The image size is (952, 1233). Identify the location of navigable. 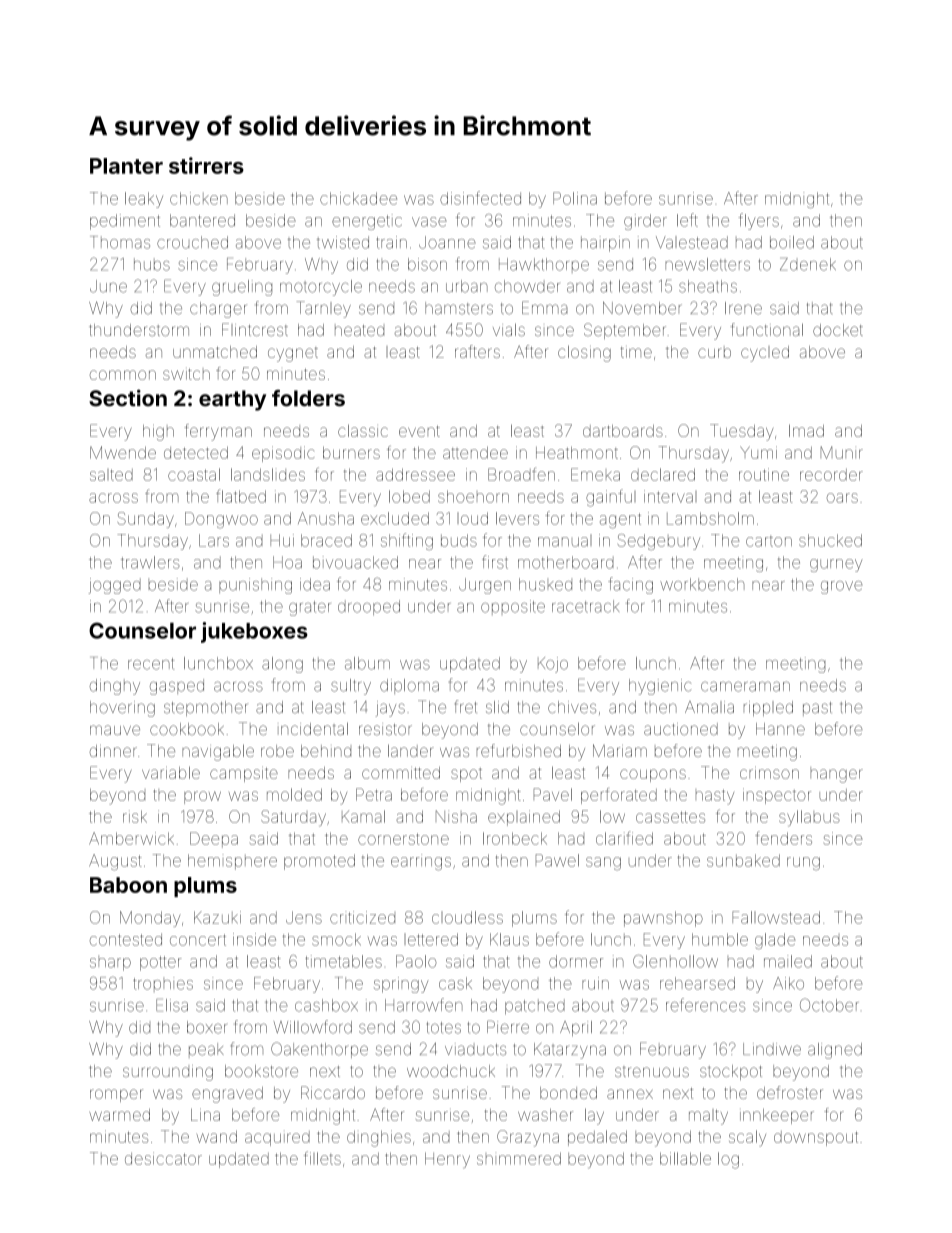
(218, 752).
